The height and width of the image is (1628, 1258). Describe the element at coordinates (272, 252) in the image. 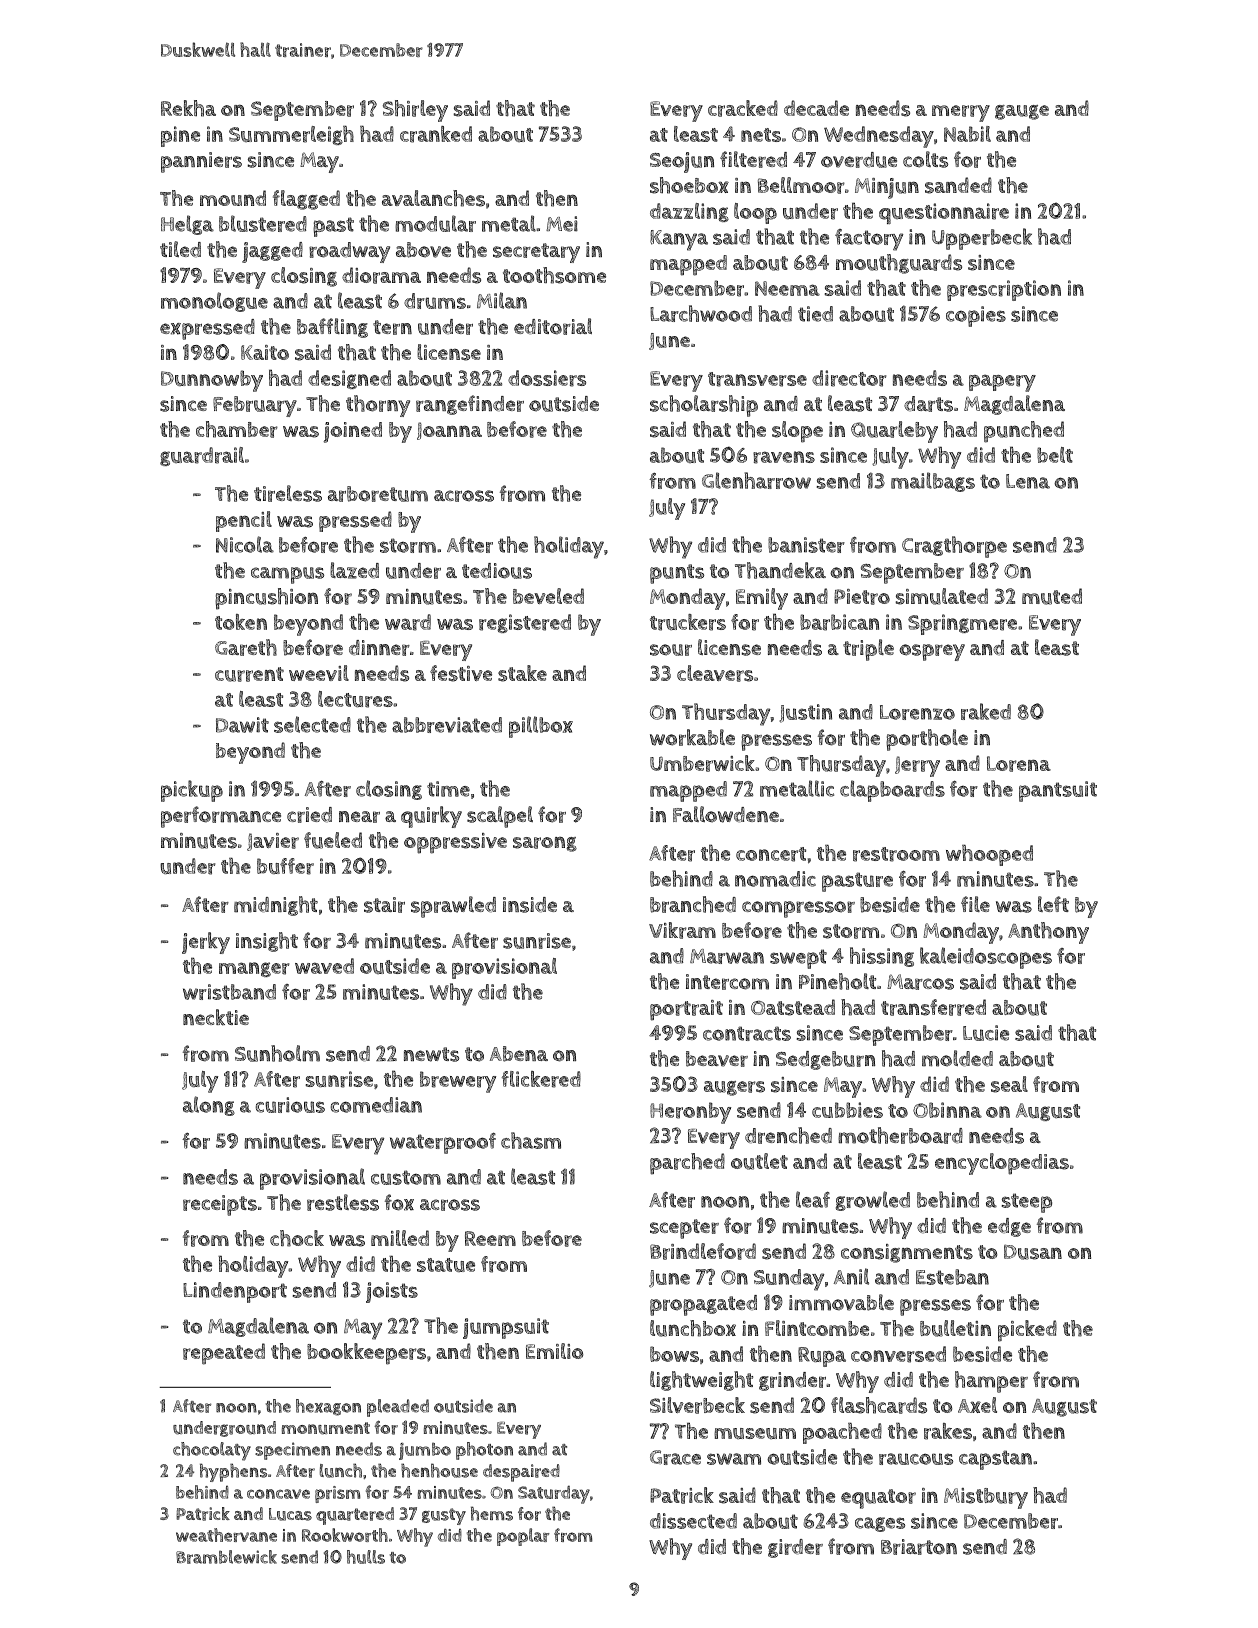

I see `jagged` at that location.
